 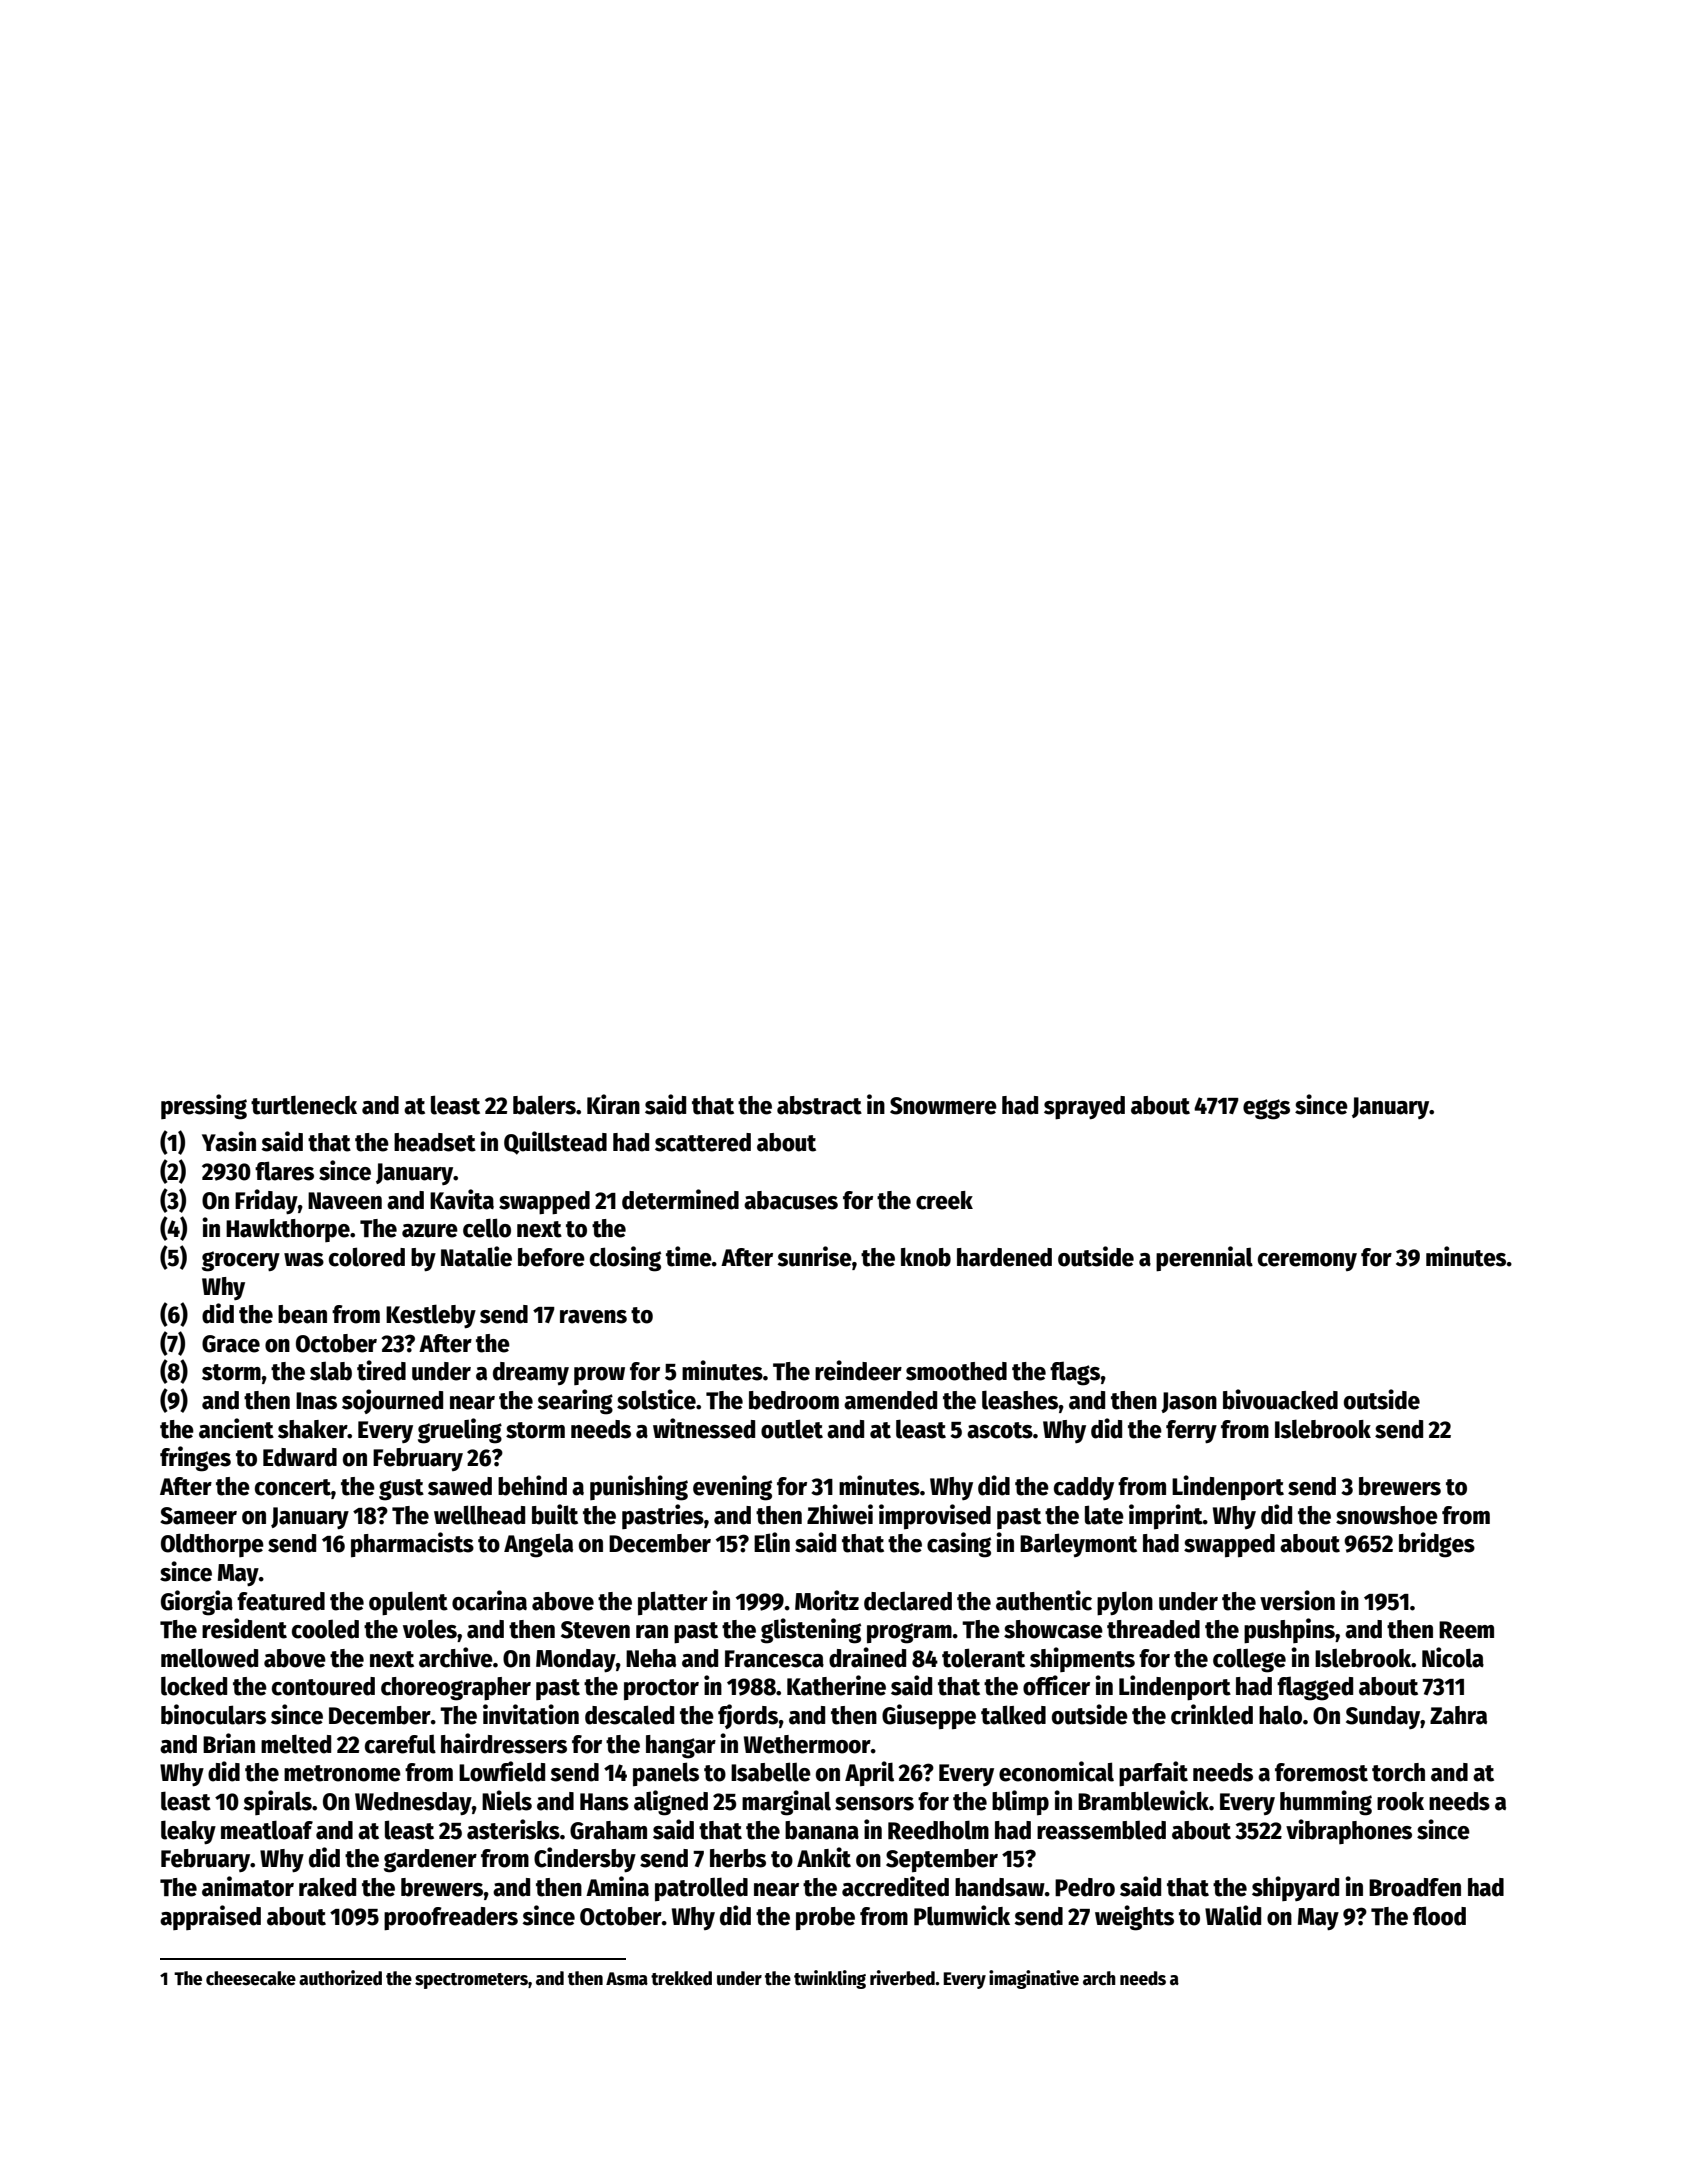 What do you see at coordinates (229, 1141) in the page?
I see `Yasin` at bounding box center [229, 1141].
